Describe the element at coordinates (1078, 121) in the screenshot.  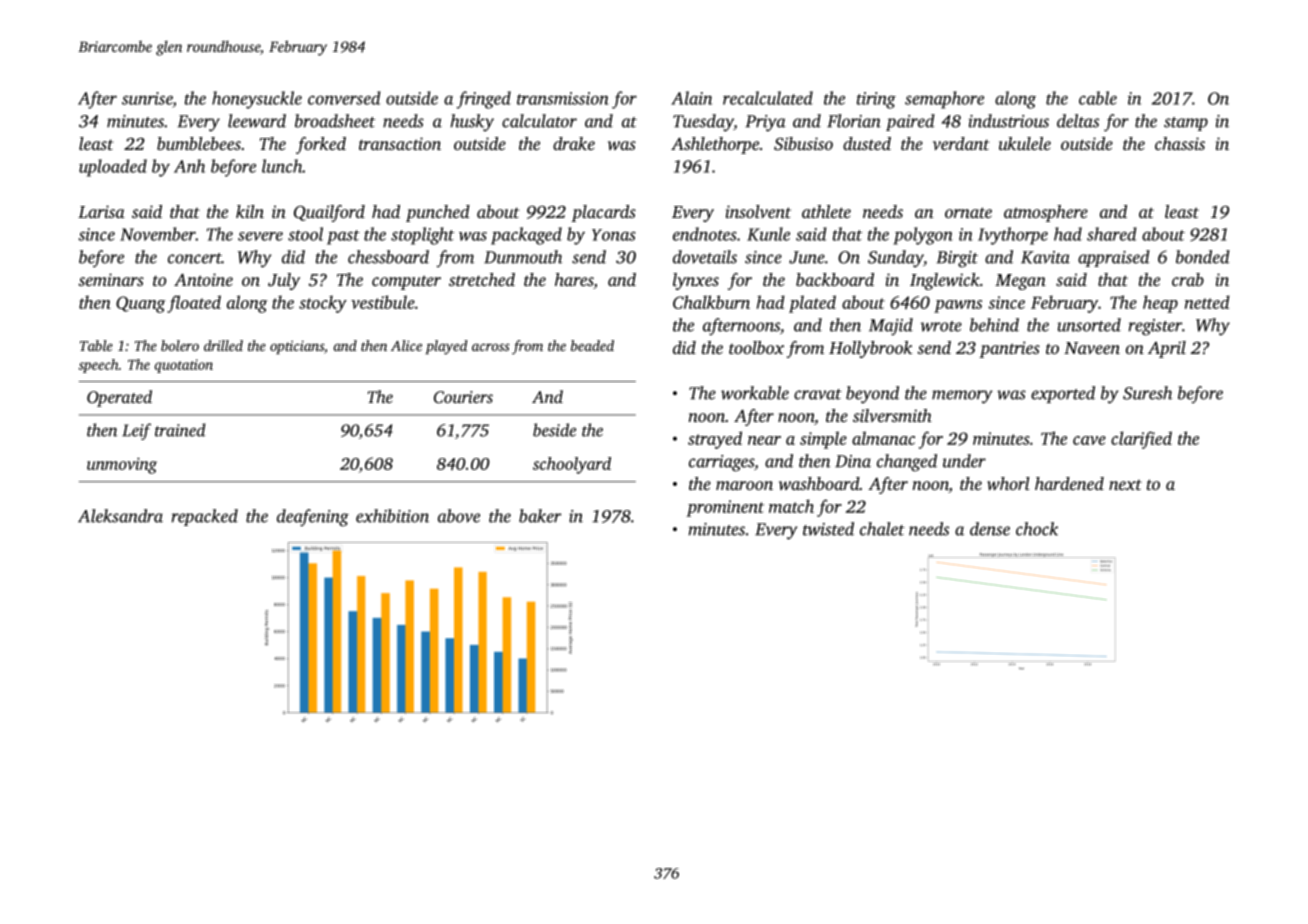
I see `deltas` at that location.
